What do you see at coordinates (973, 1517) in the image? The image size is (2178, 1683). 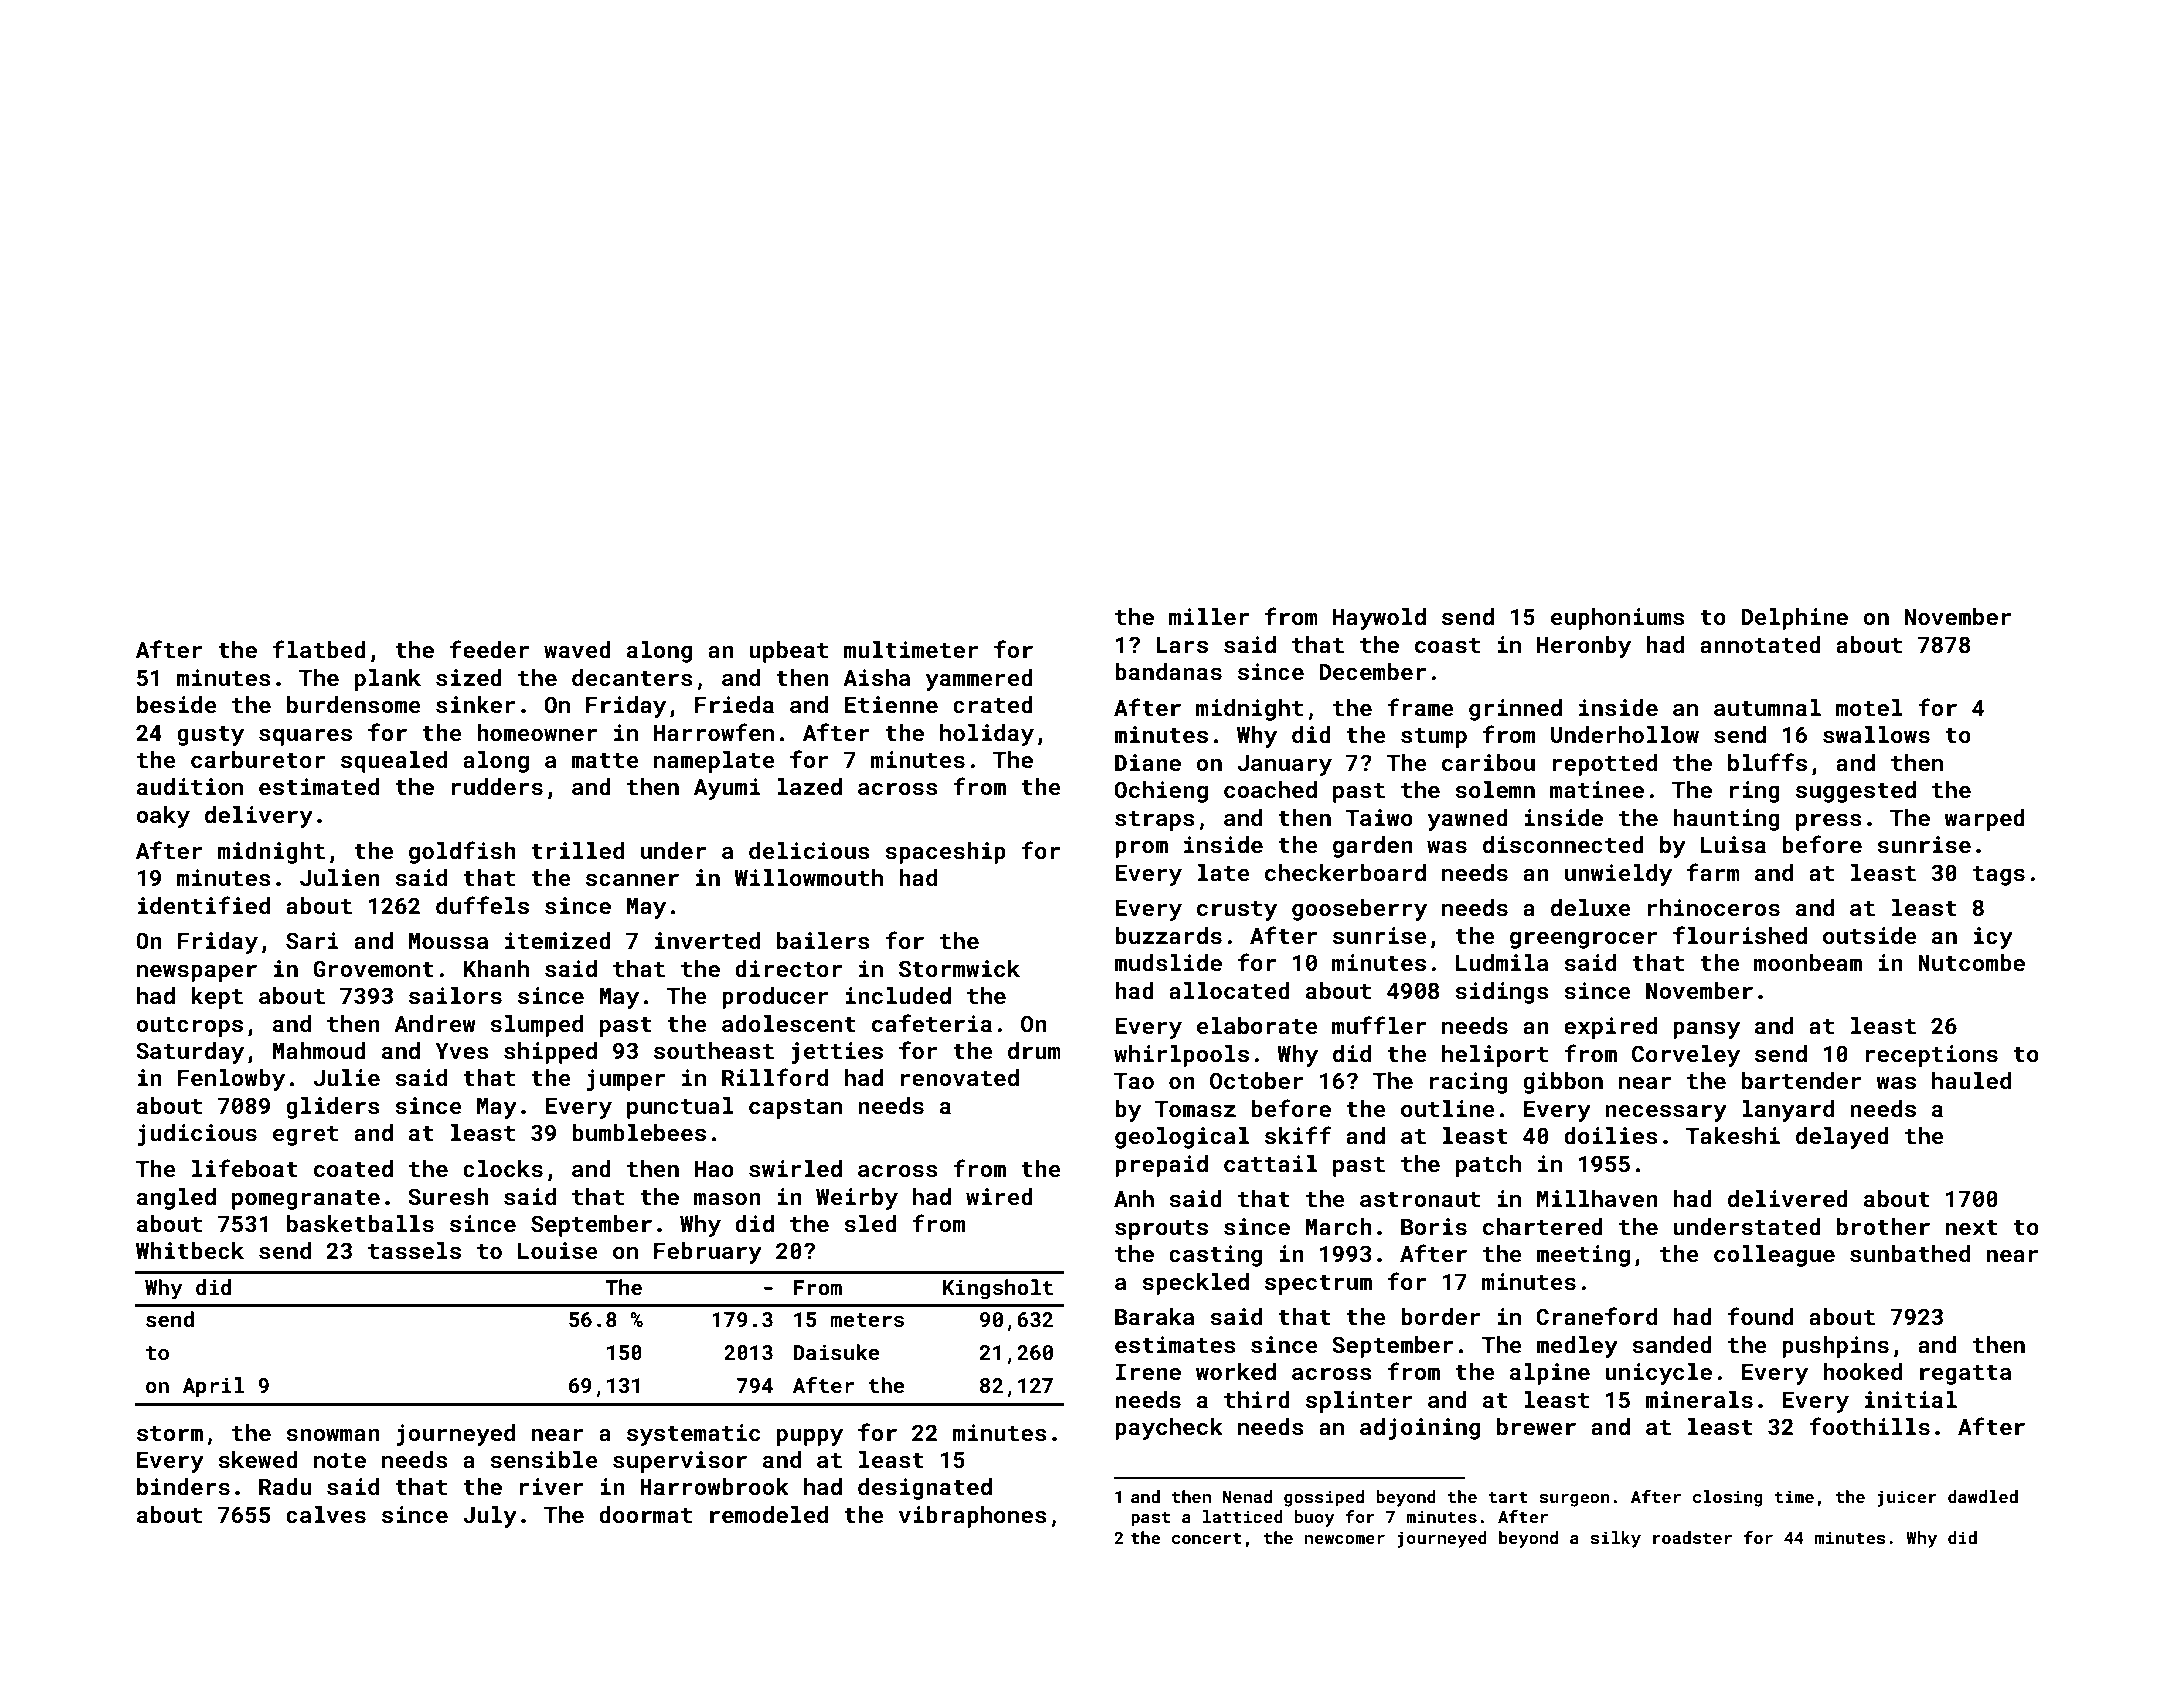 I see `vibraphones` at bounding box center [973, 1517].
